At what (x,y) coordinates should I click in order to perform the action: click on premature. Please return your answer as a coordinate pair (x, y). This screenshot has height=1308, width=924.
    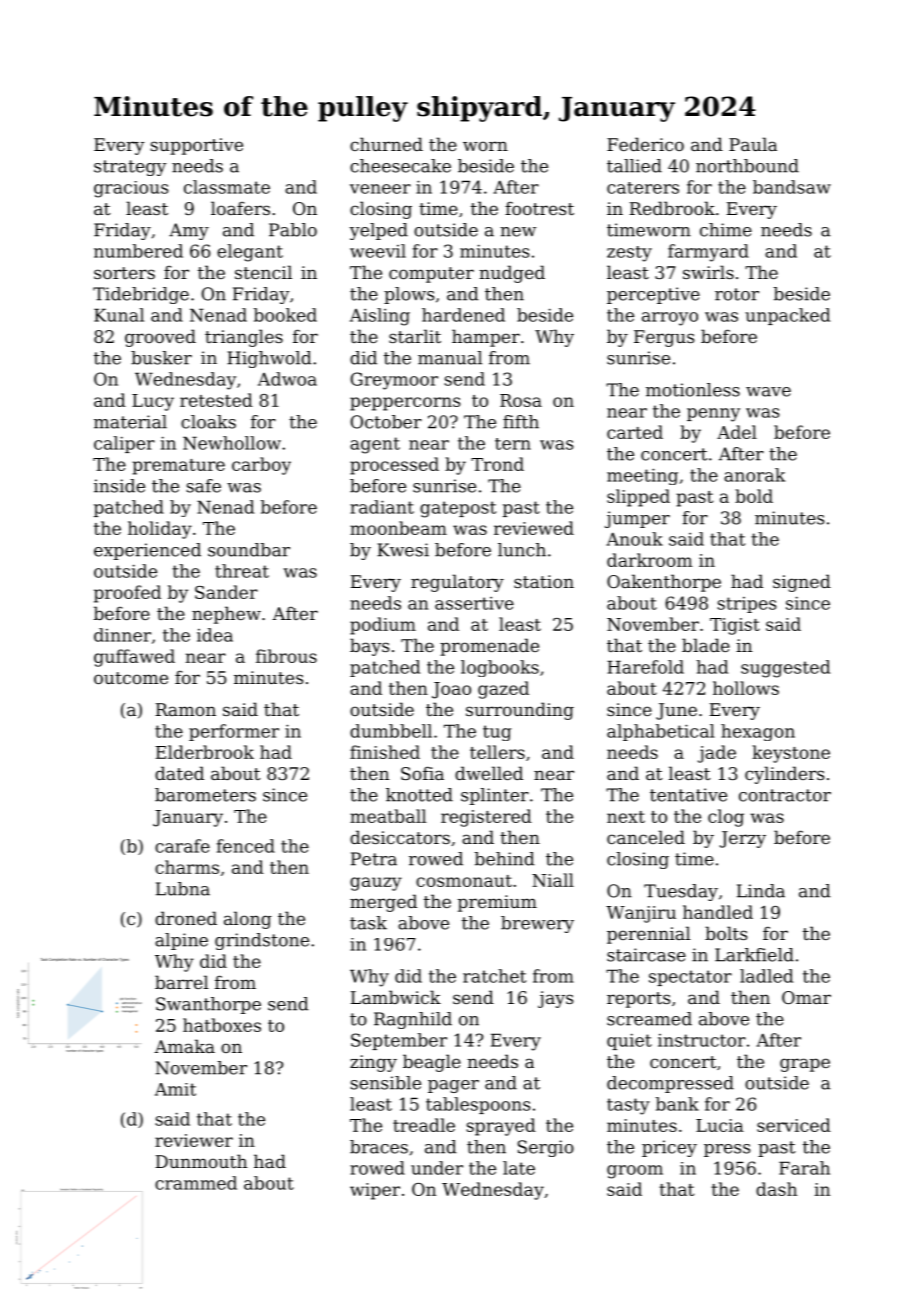
    Looking at the image, I should click on (178, 467).
